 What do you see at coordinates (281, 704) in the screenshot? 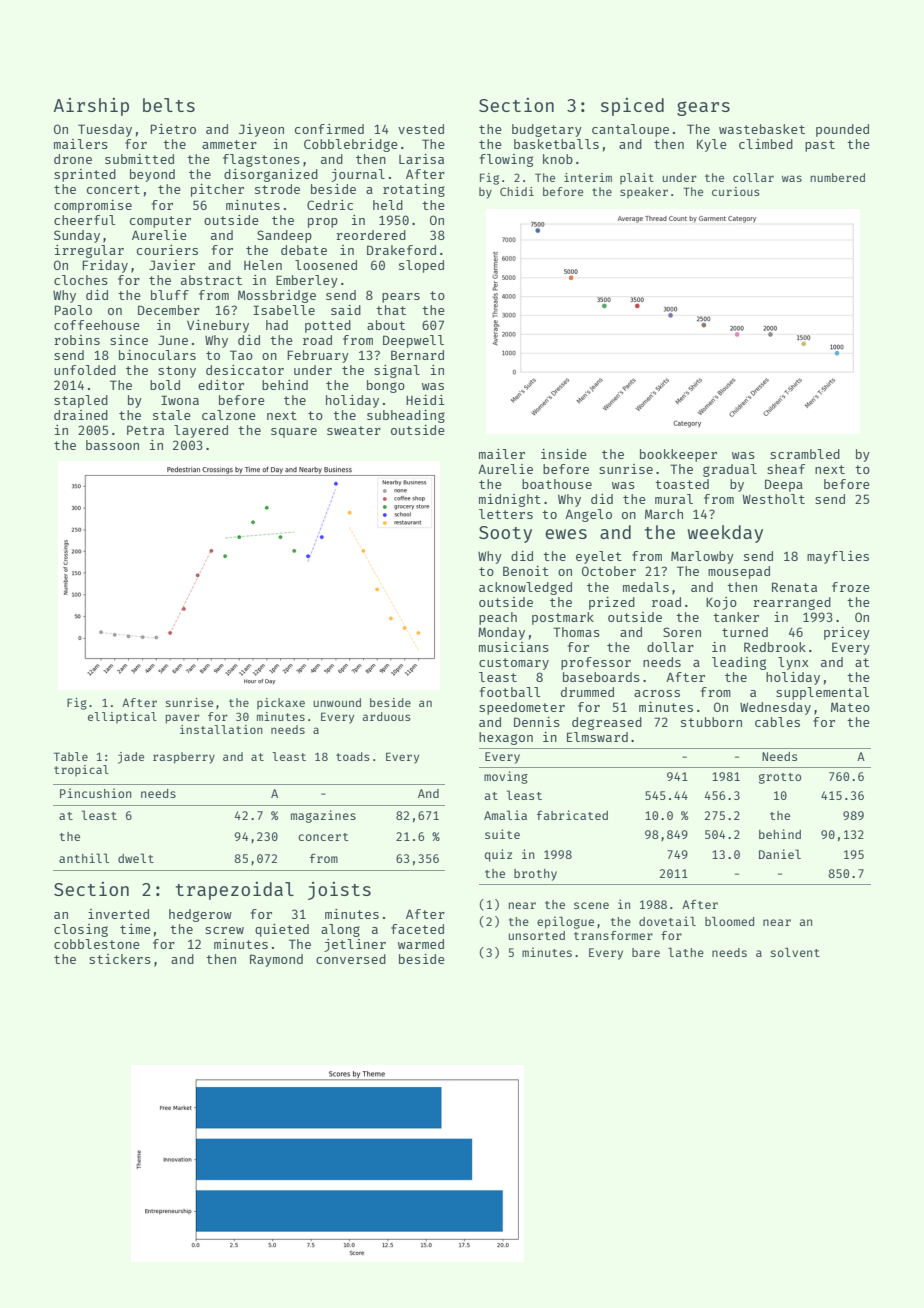
I see `pickaxe` at bounding box center [281, 704].
